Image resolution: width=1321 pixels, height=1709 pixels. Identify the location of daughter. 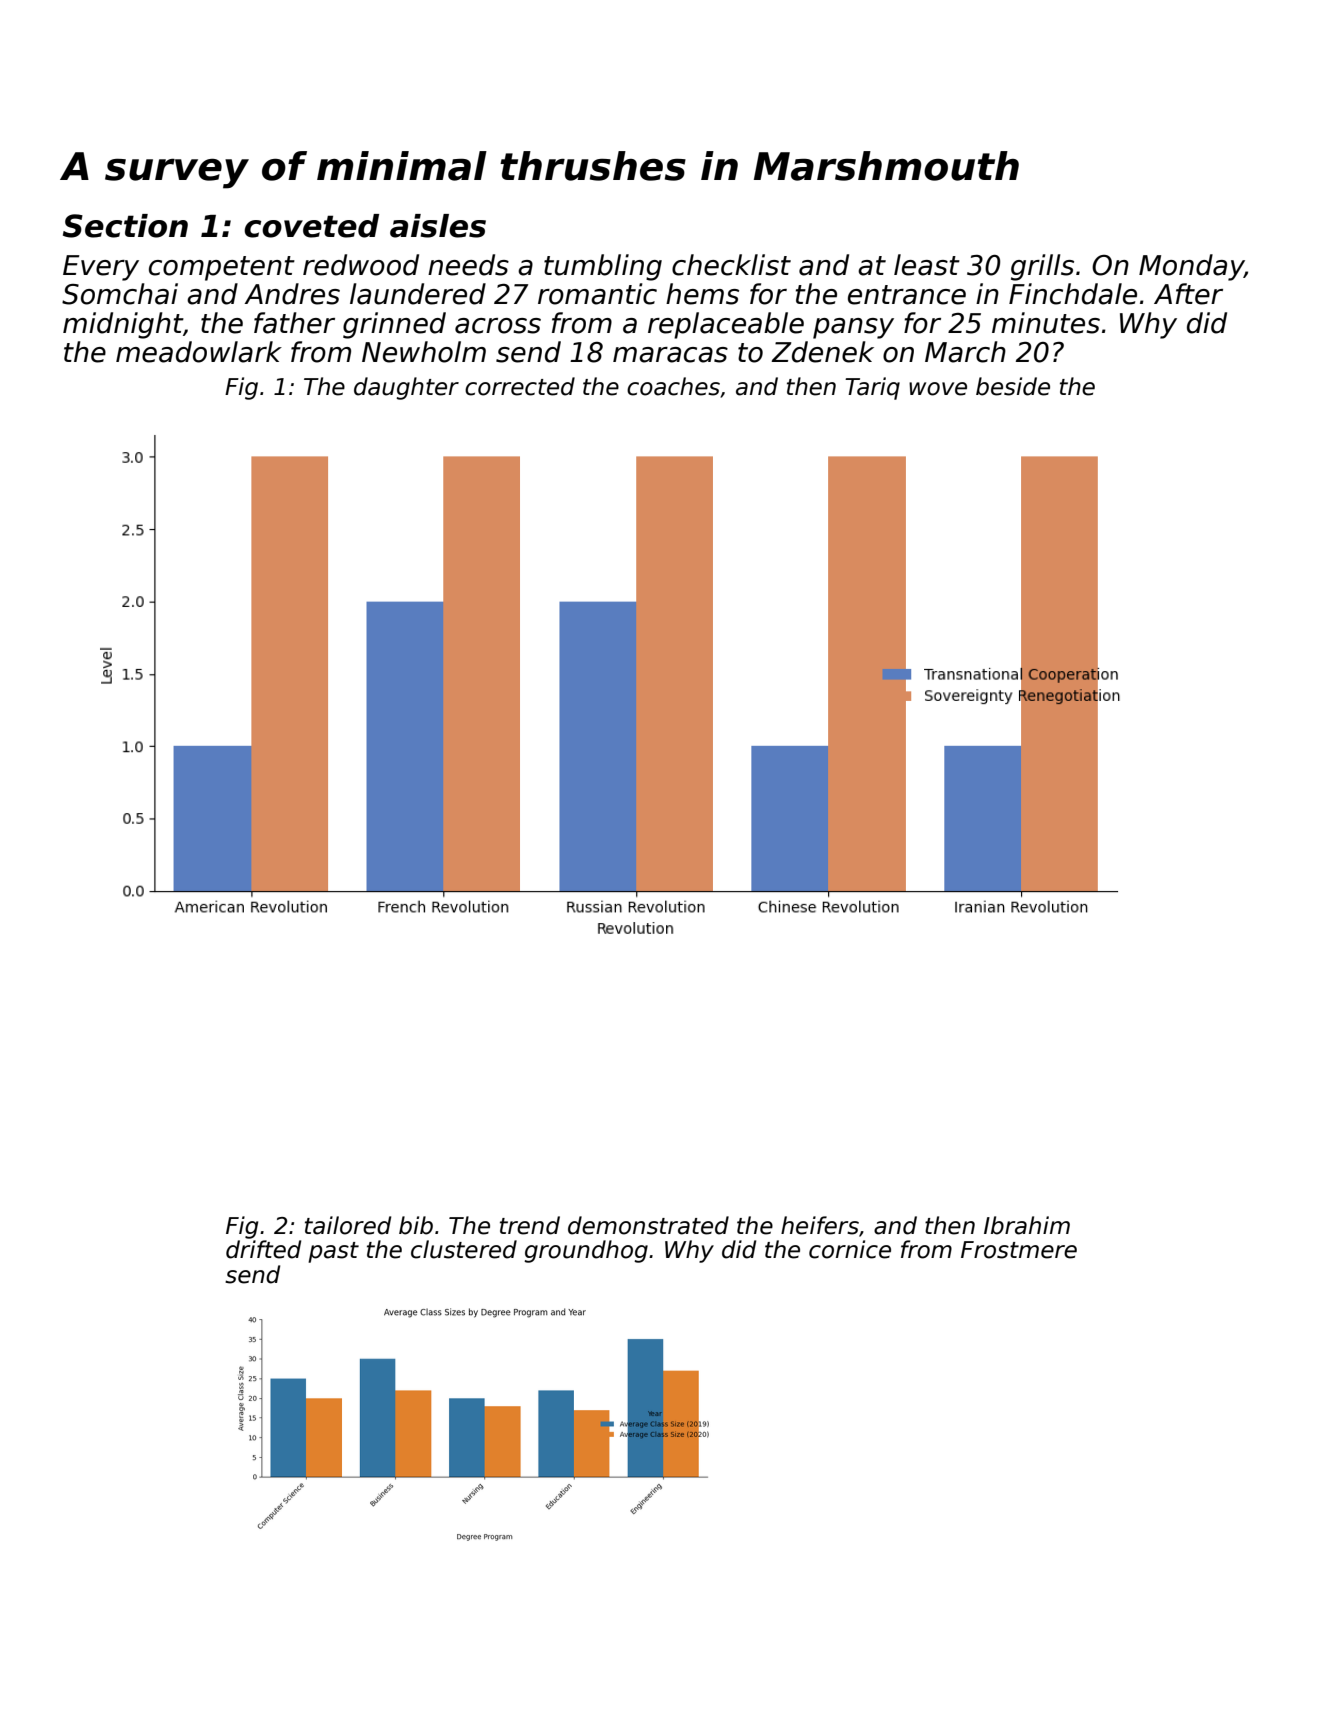
(406, 388).
